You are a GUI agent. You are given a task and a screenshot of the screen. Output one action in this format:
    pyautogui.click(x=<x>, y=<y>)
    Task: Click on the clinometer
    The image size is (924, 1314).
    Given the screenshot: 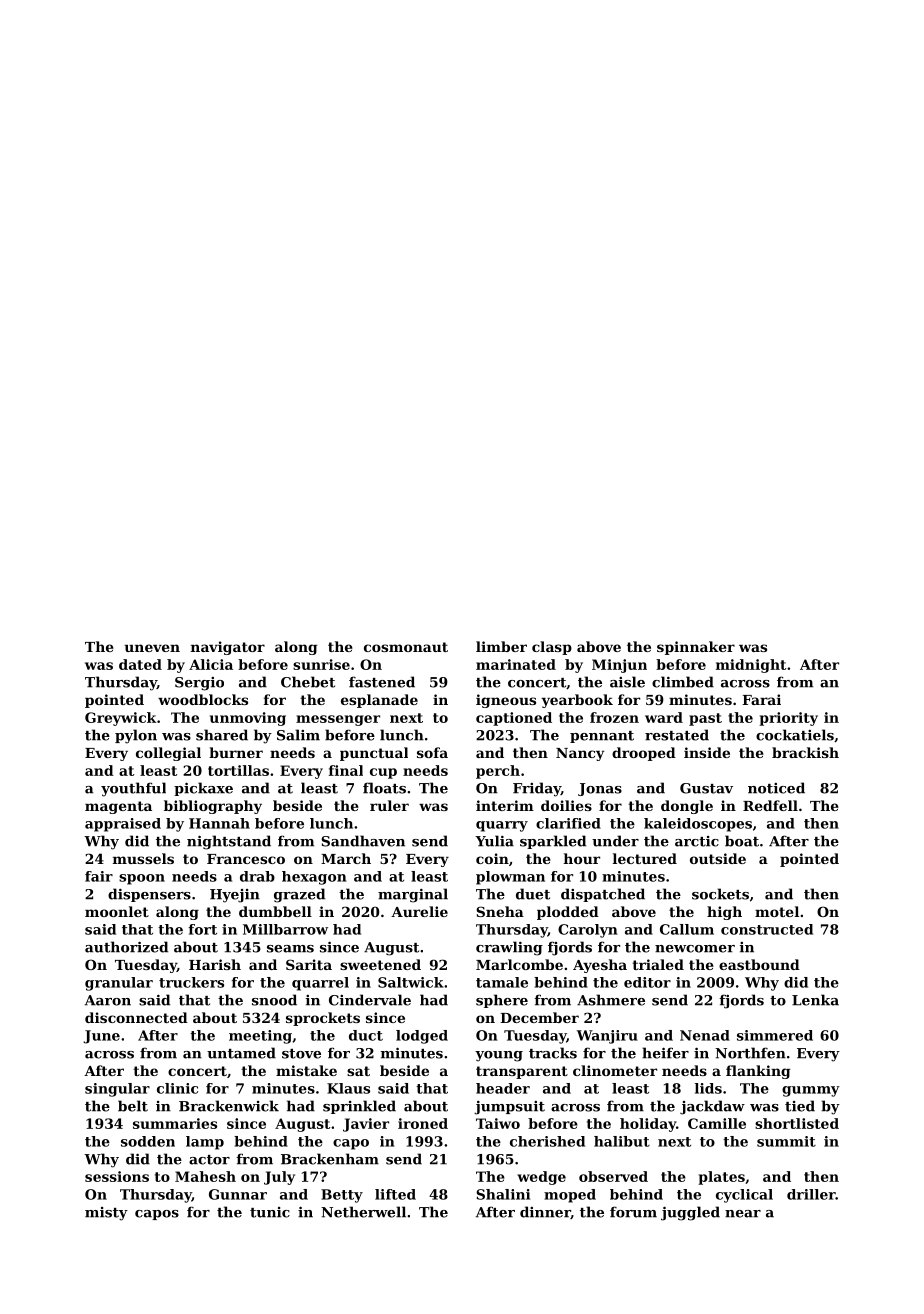 What is the action you would take?
    pyautogui.click(x=615, y=1070)
